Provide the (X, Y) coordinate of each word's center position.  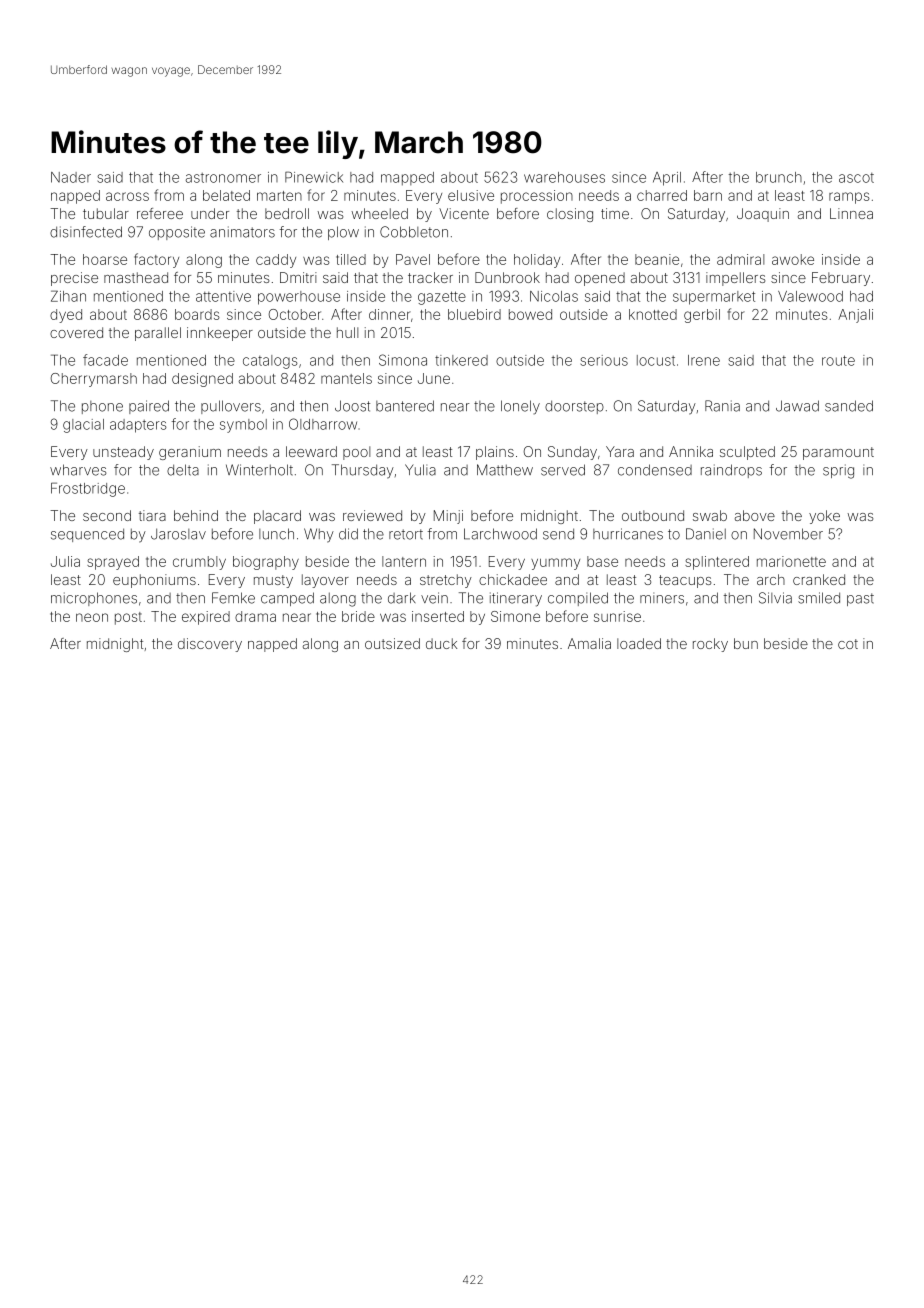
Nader (71, 177)
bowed (530, 314)
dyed (66, 316)
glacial (83, 426)
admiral (740, 259)
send (558, 534)
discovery (210, 645)
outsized (392, 643)
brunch (779, 177)
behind (196, 515)
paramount (838, 453)
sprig (838, 471)
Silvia (775, 598)
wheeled (380, 213)
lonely (520, 407)
